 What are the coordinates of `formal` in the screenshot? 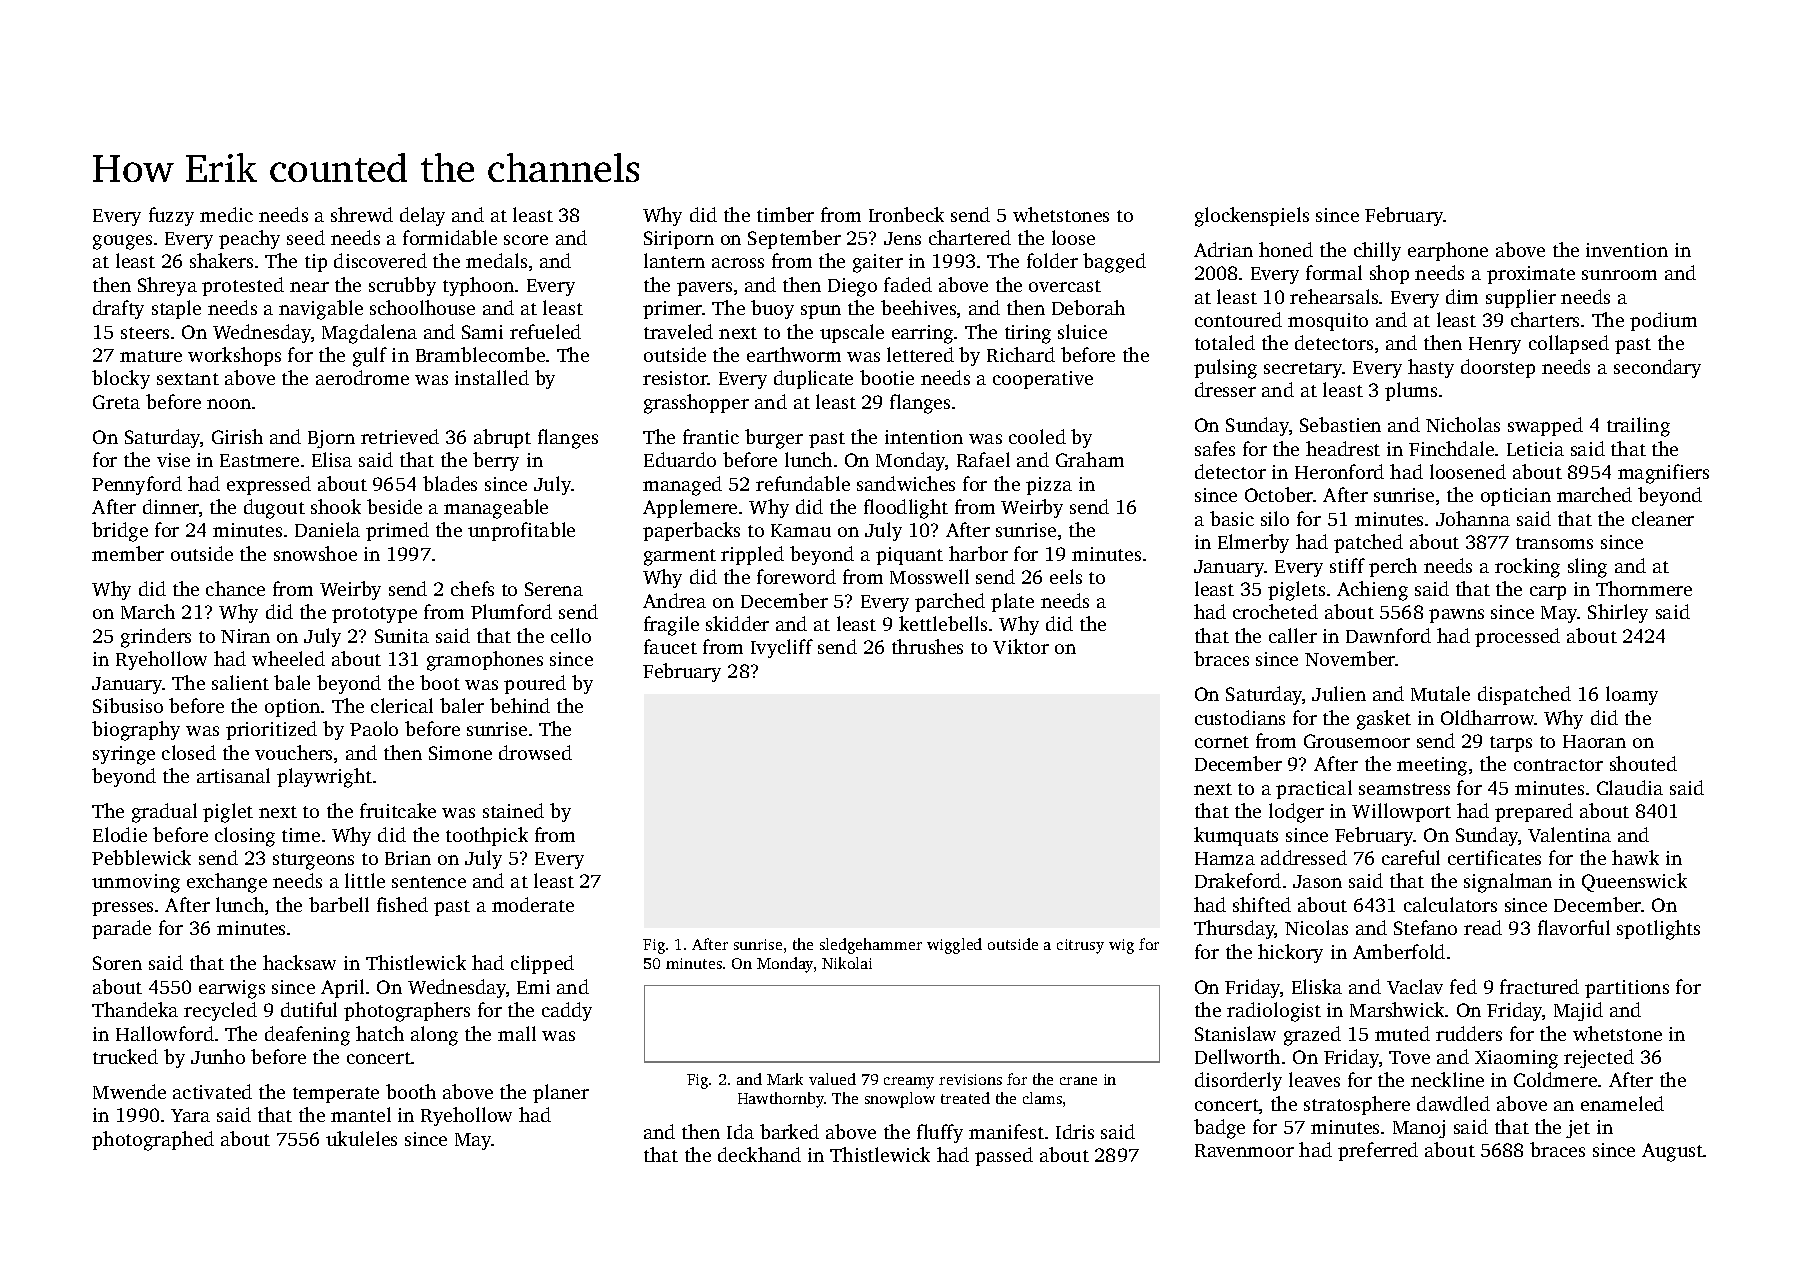 It's located at (1334, 272).
